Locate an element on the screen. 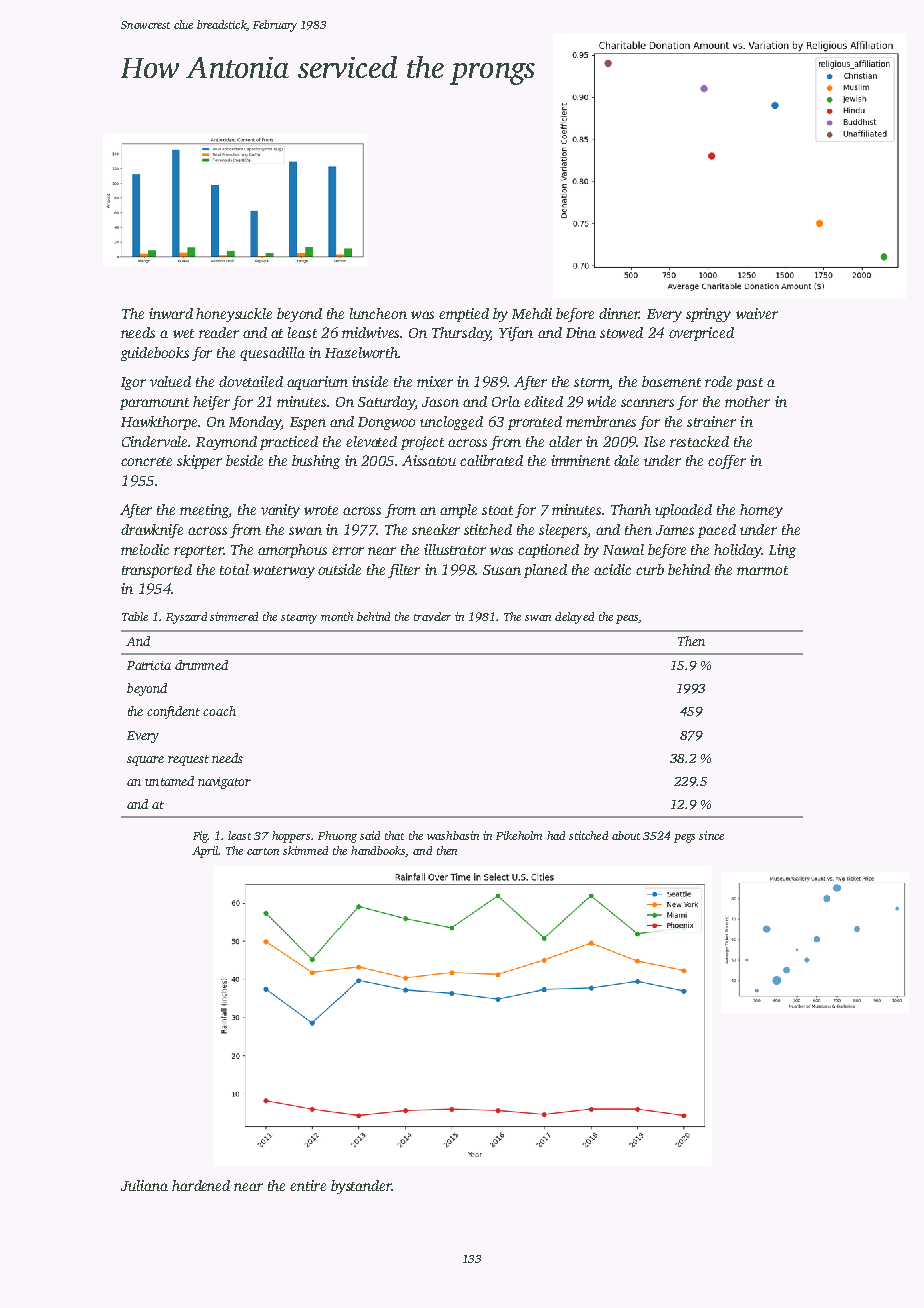 This screenshot has height=1308, width=924. inward is located at coordinates (171, 313).
